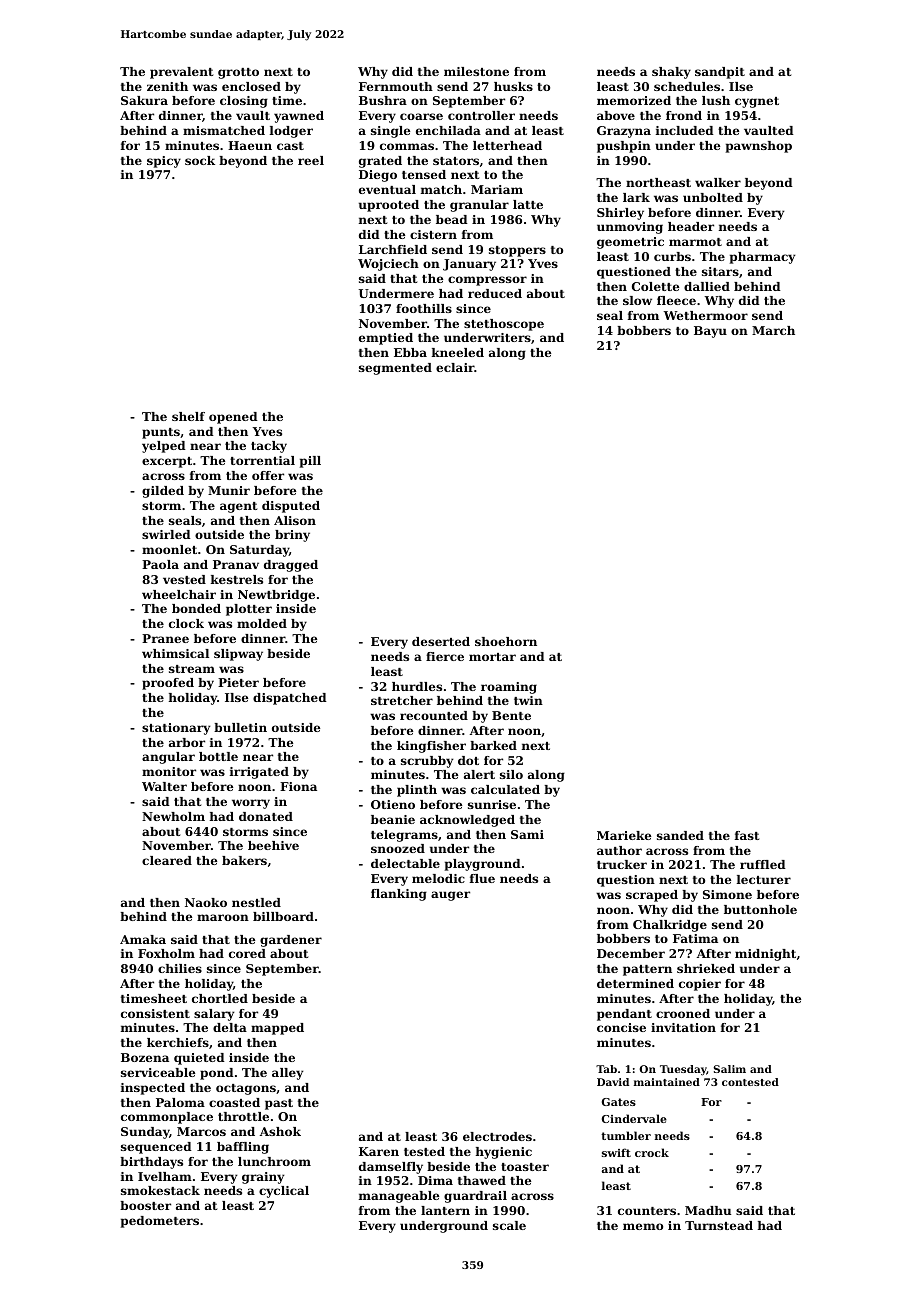 The width and height of the page is (924, 1308). I want to click on Bayu, so click(710, 332).
